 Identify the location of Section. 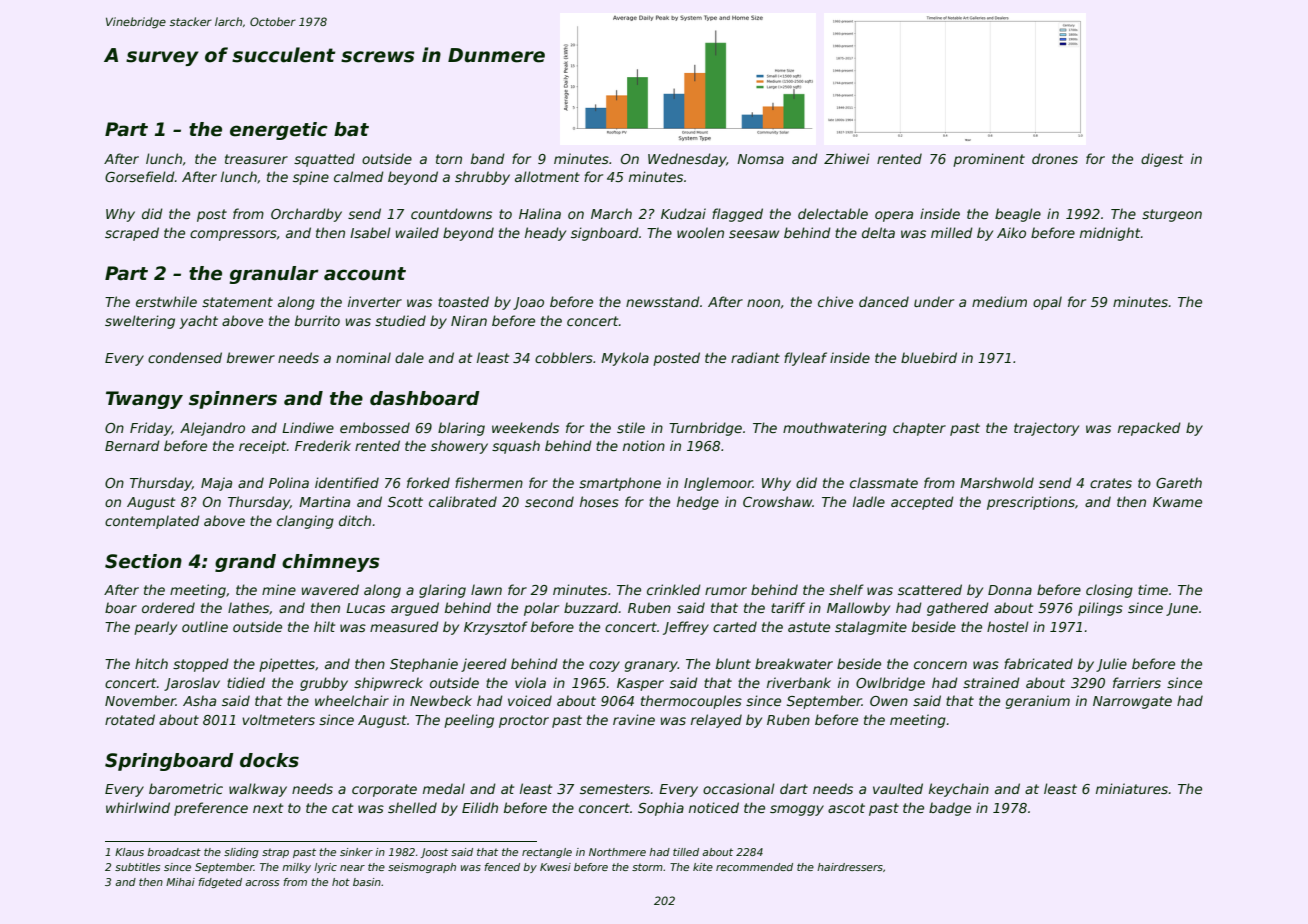
(143, 561).
